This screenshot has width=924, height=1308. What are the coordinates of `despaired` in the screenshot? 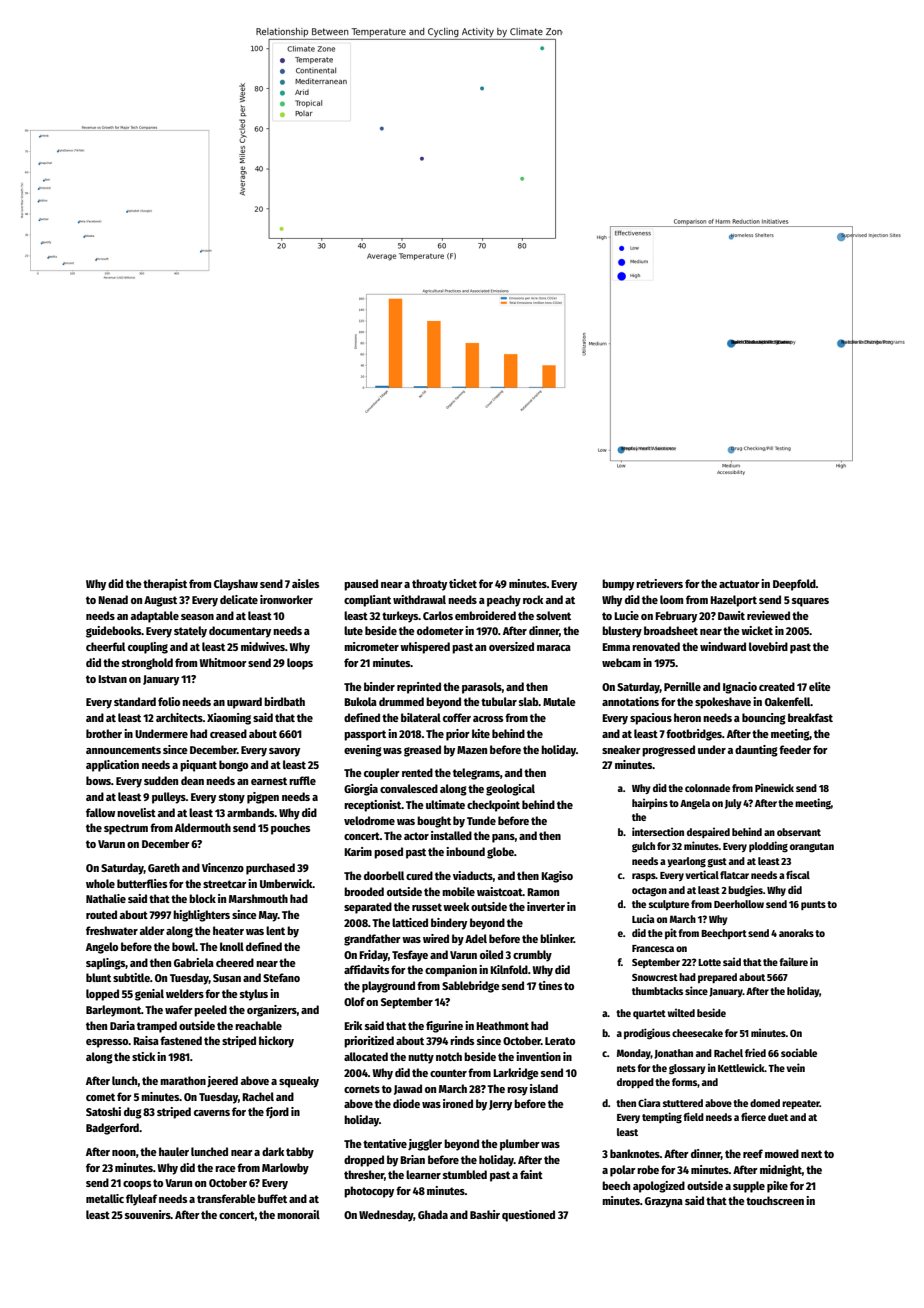 It's located at (708, 832).
